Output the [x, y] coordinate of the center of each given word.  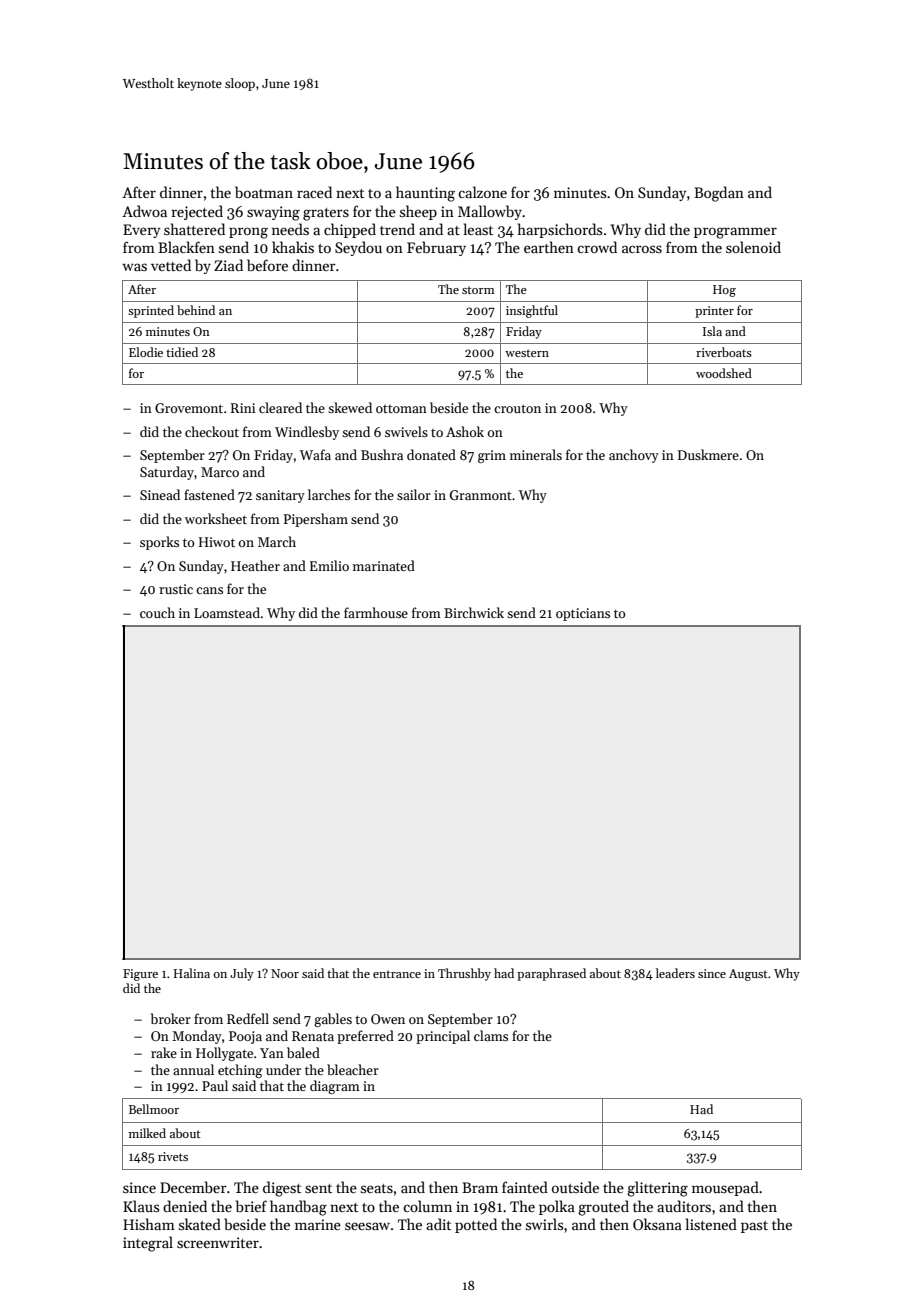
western [527, 353]
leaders [675, 973]
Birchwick [474, 612]
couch [157, 612]
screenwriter [218, 1242]
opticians [583, 614]
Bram [480, 1187]
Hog [724, 291]
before [267, 265]
